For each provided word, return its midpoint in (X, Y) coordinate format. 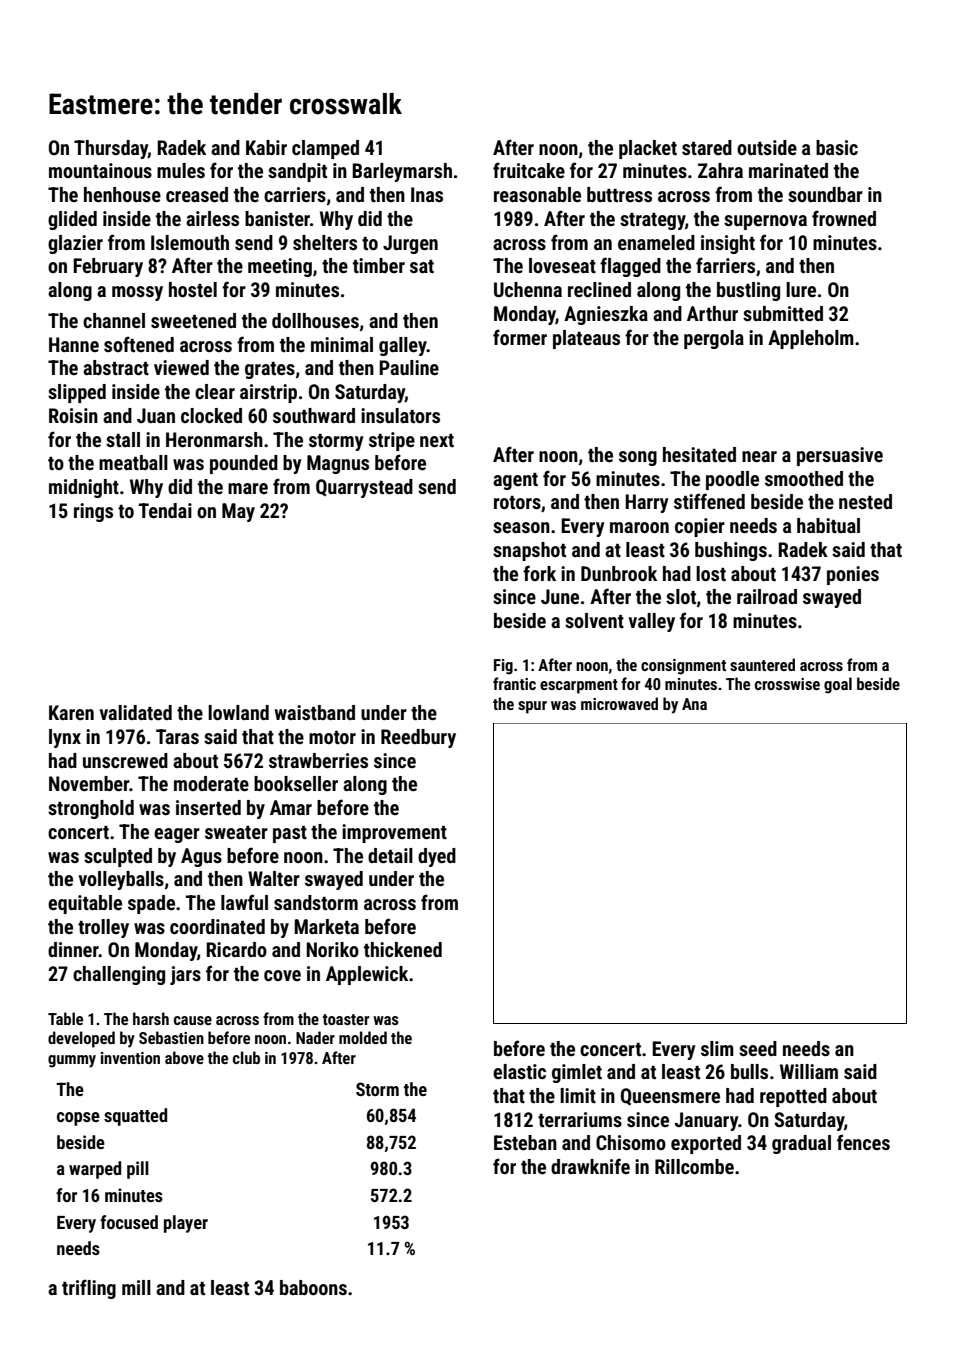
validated (135, 712)
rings (93, 512)
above (184, 1057)
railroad (767, 596)
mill (136, 1287)
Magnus (338, 464)
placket (648, 149)
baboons (313, 1287)
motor (332, 737)
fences (863, 1142)
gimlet (577, 1073)
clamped (325, 149)
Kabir (266, 147)
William (809, 1071)
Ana (694, 704)
